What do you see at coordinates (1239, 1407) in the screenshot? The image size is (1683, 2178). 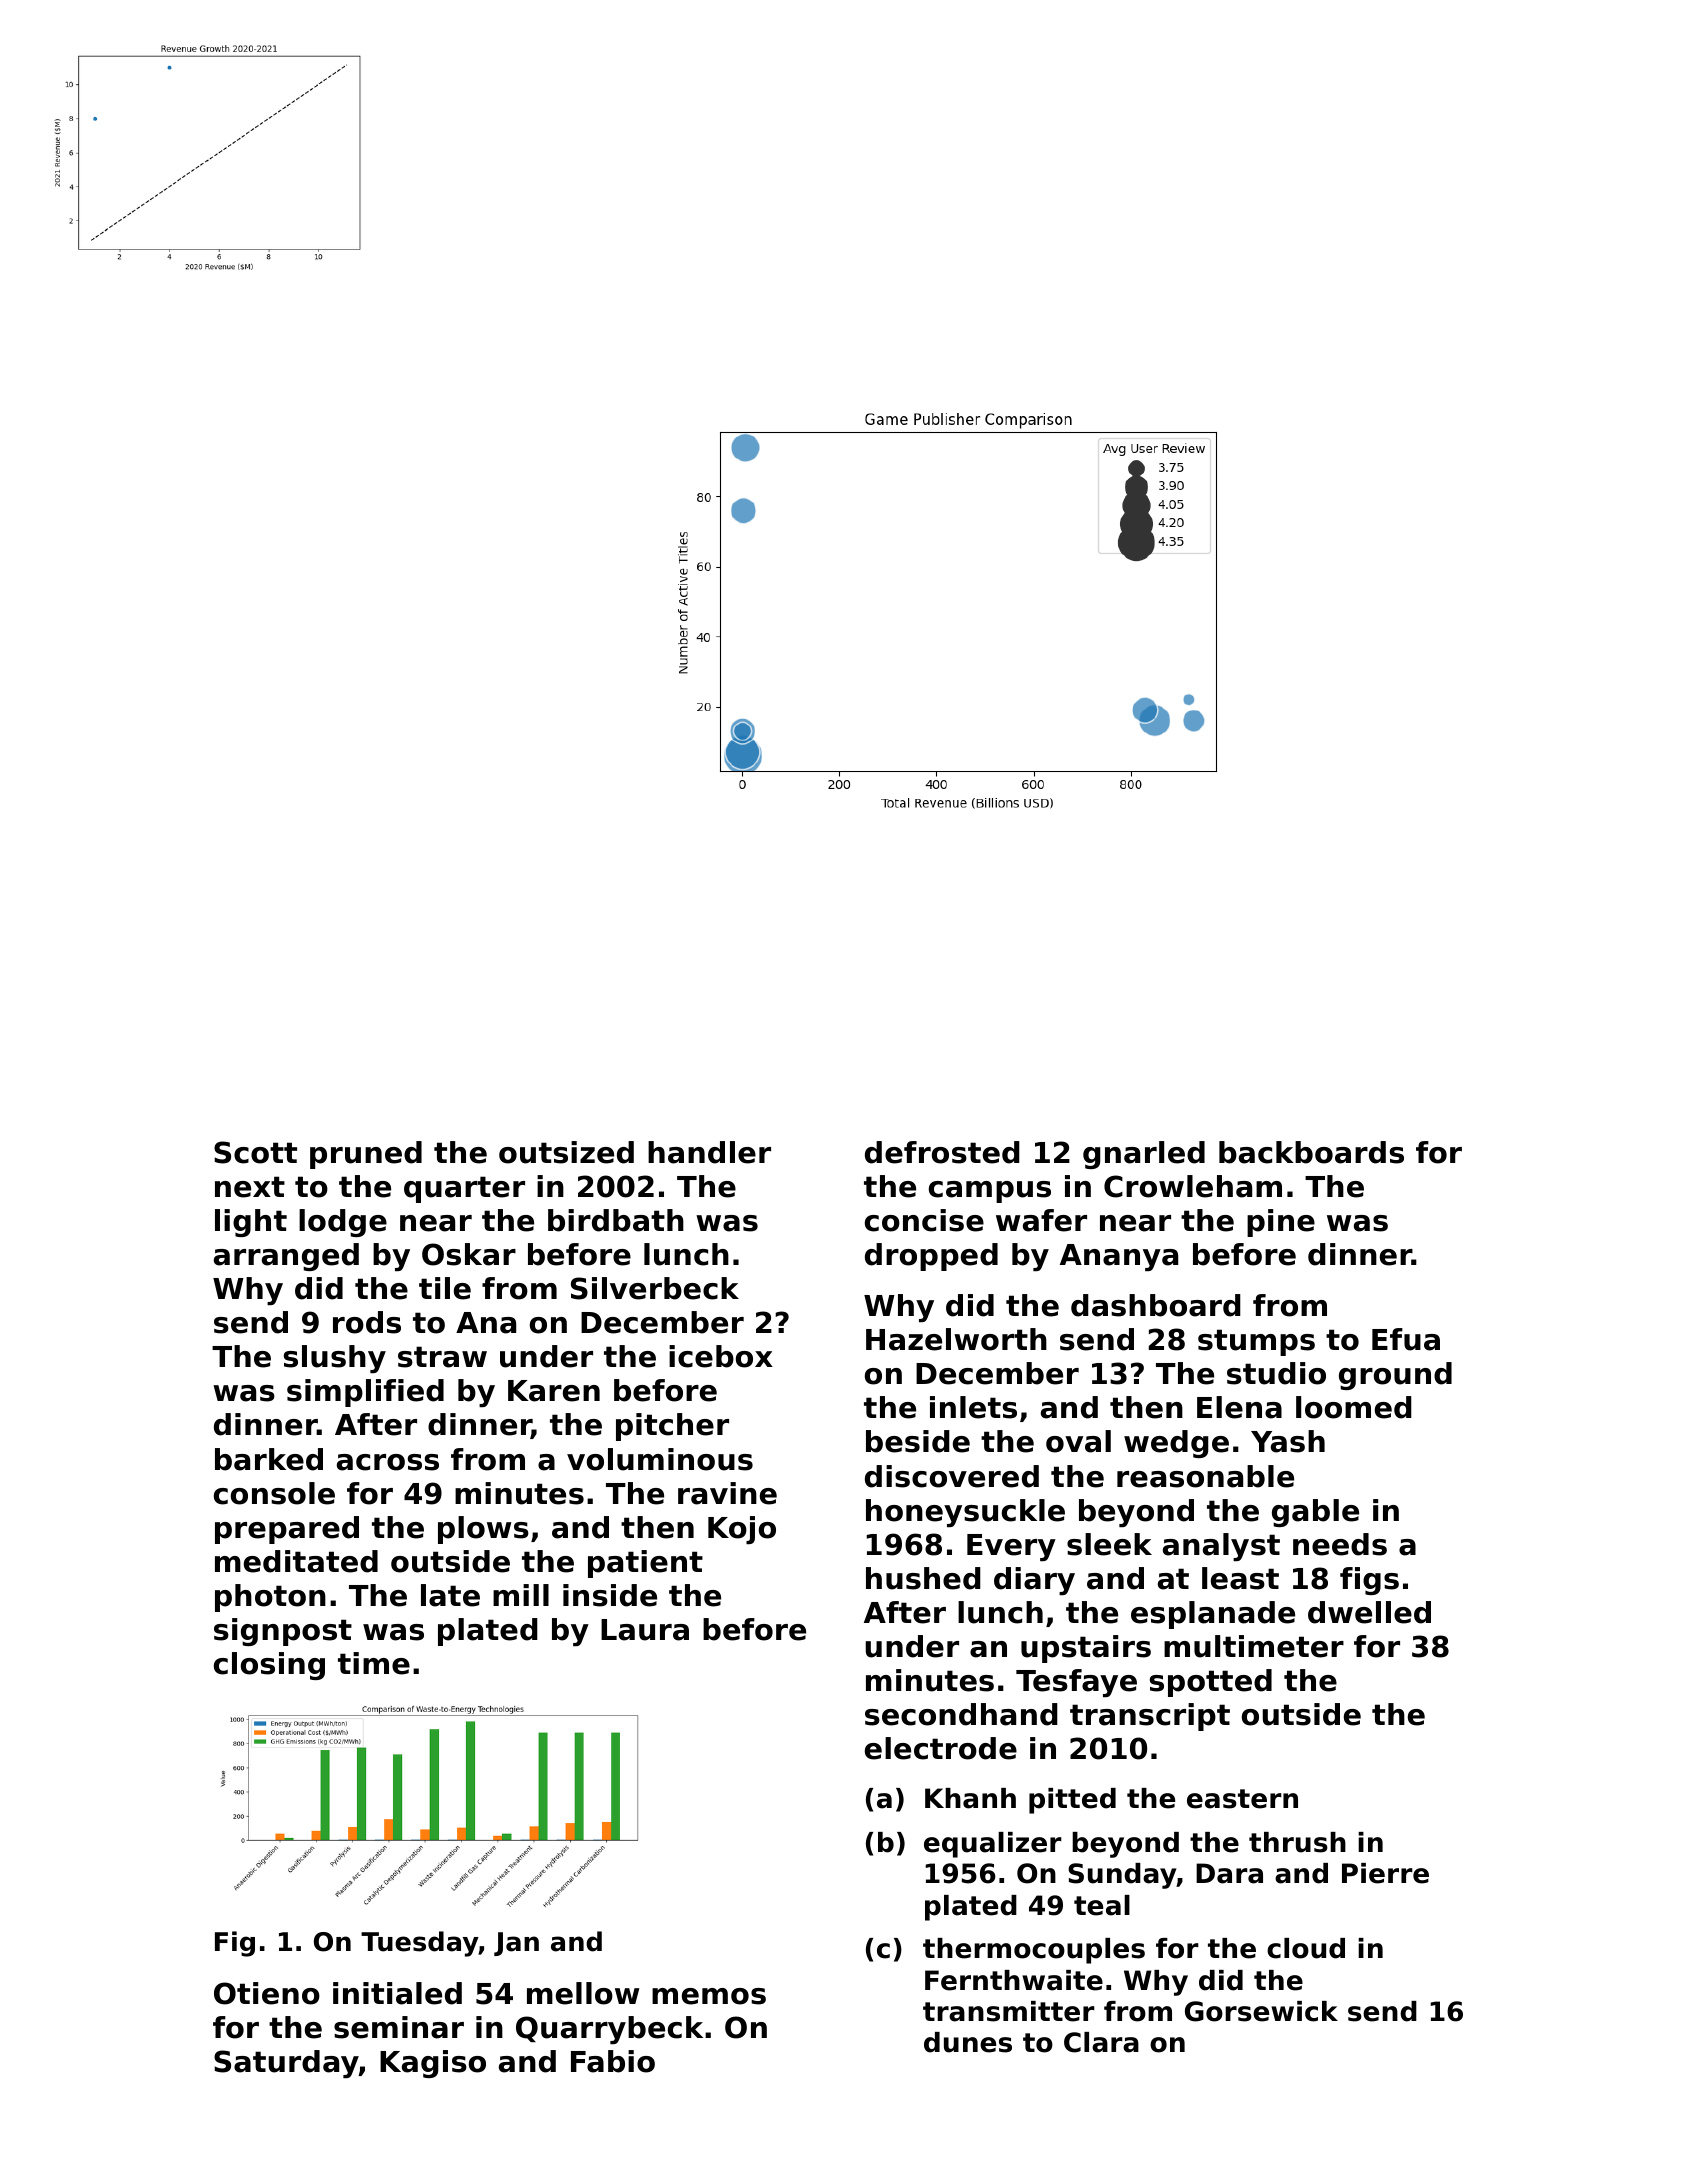 I see `Elena` at bounding box center [1239, 1407].
